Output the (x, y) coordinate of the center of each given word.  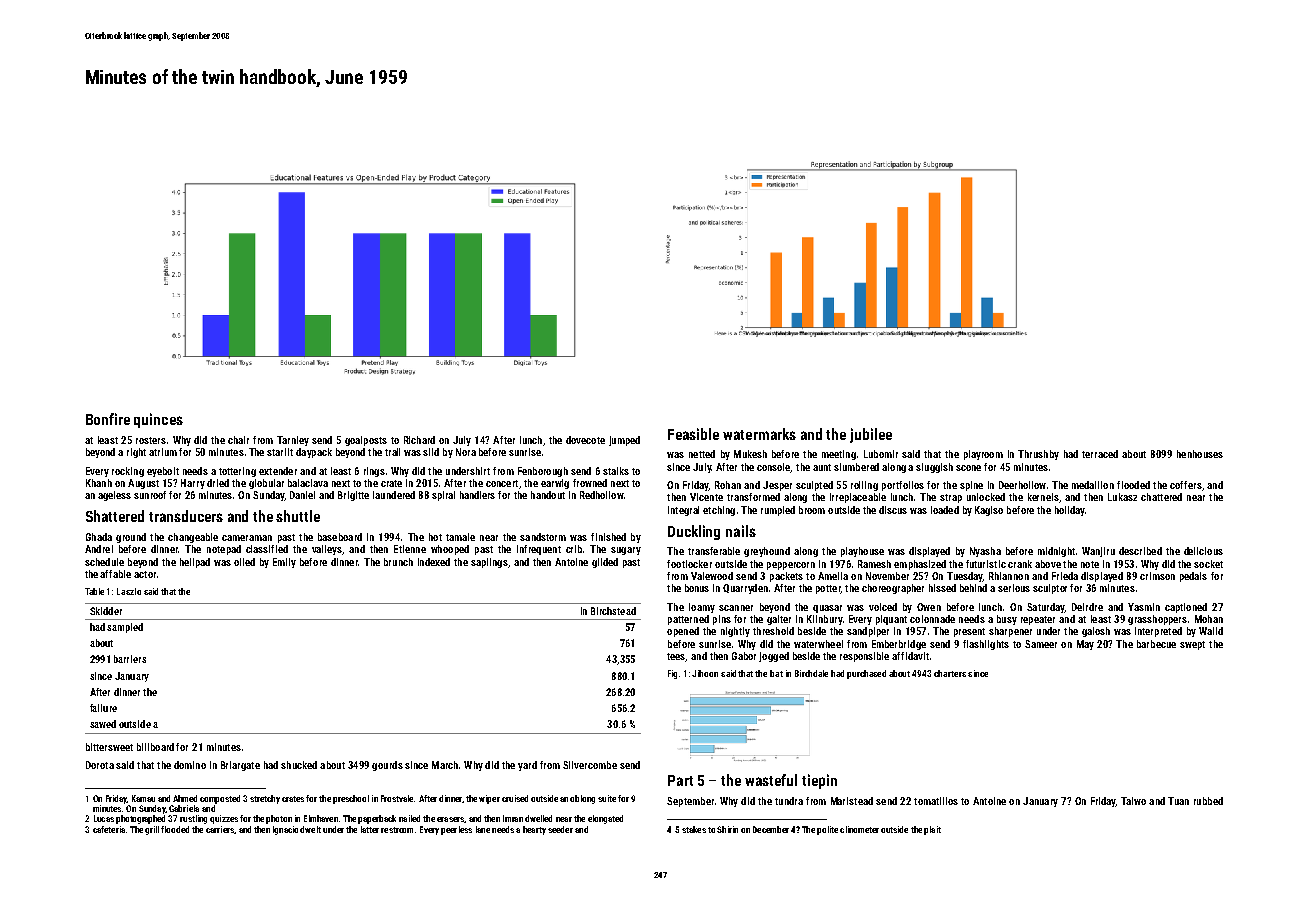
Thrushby (1038, 455)
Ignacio (285, 830)
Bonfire (108, 419)
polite (827, 830)
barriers (130, 659)
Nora (466, 452)
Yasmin (1144, 607)
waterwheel (818, 644)
